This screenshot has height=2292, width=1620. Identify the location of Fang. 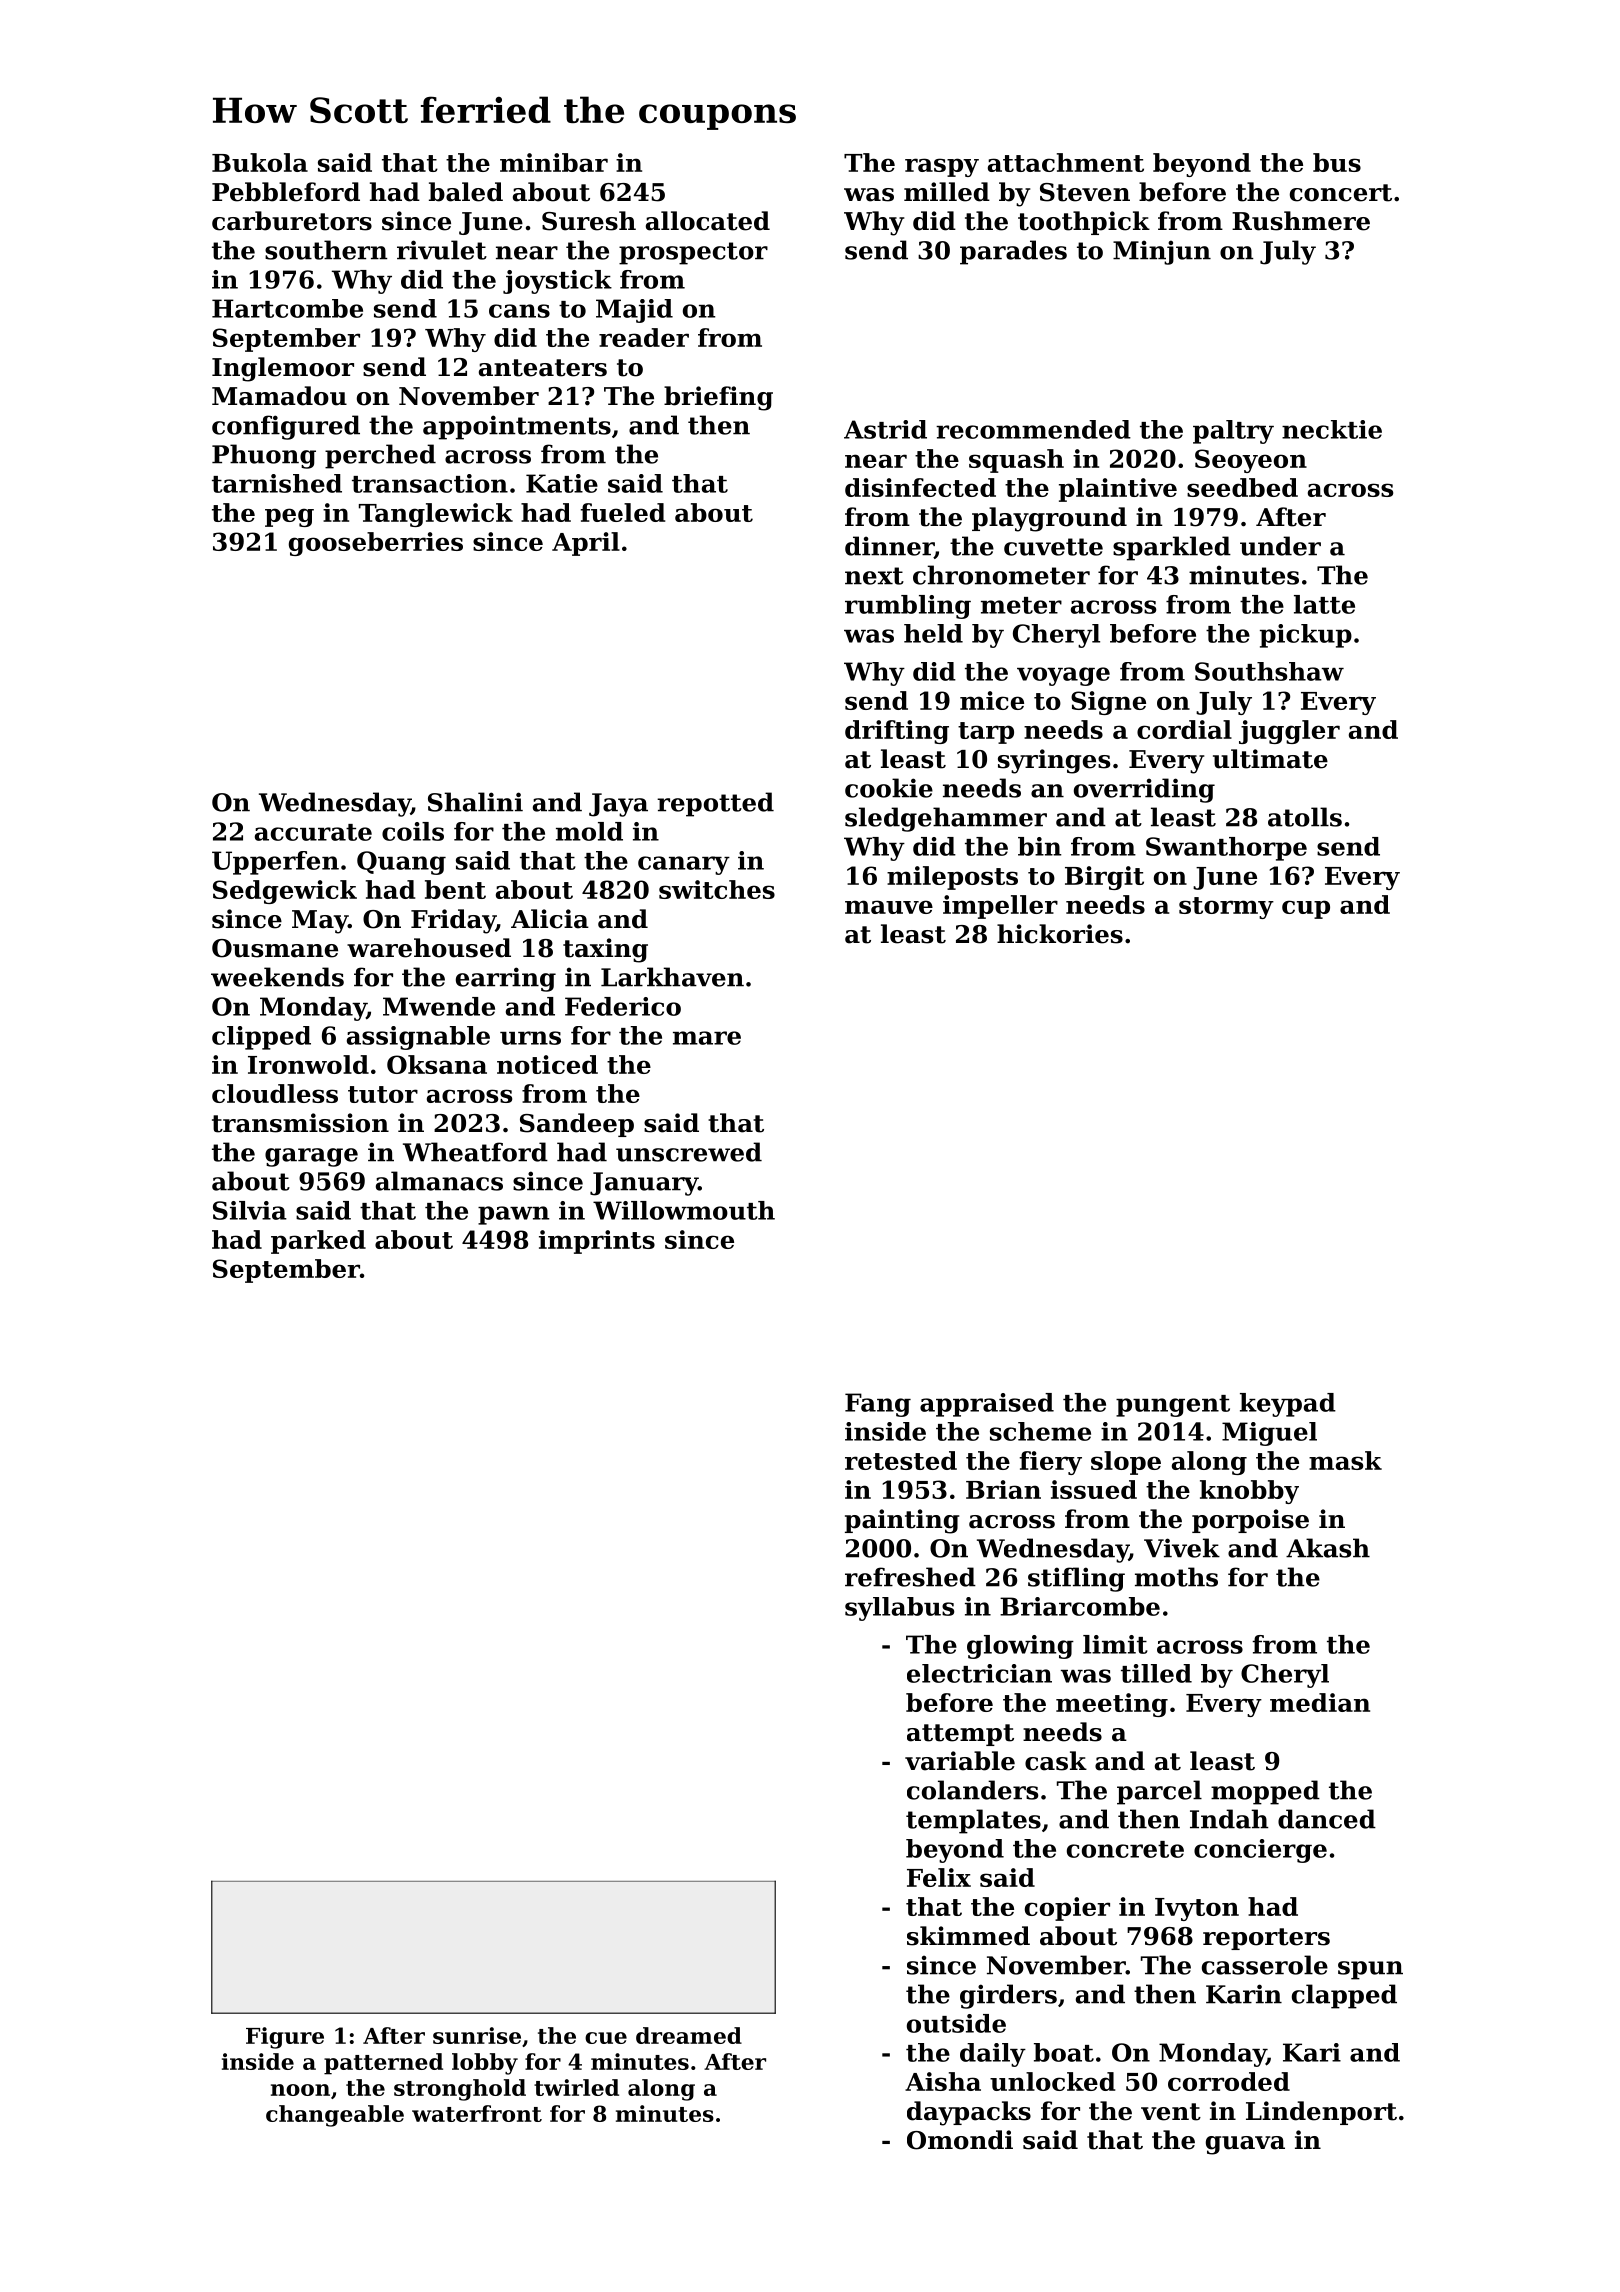
(878, 1405).
